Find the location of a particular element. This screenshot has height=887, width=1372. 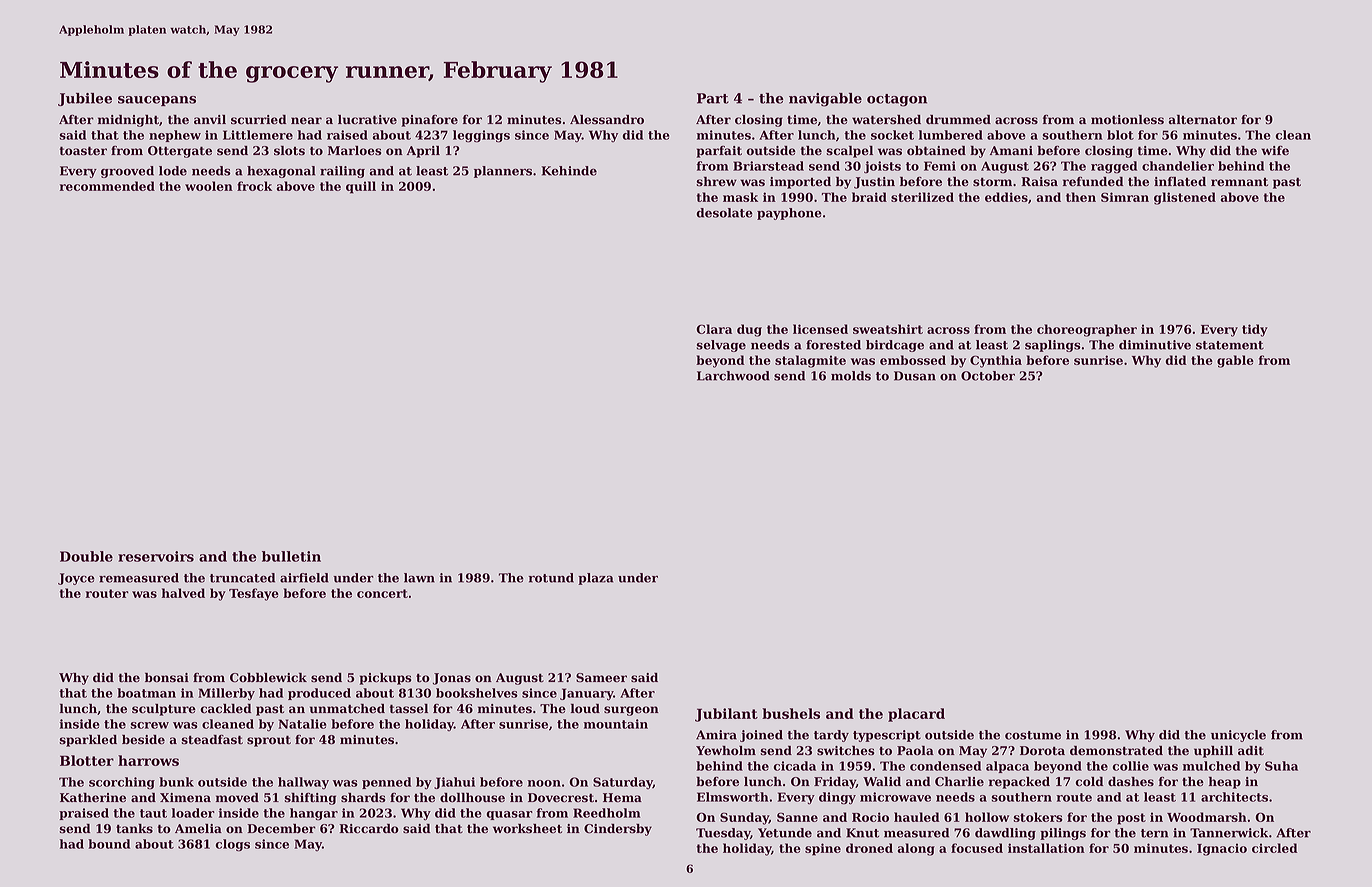

unicycle is located at coordinates (1238, 736).
